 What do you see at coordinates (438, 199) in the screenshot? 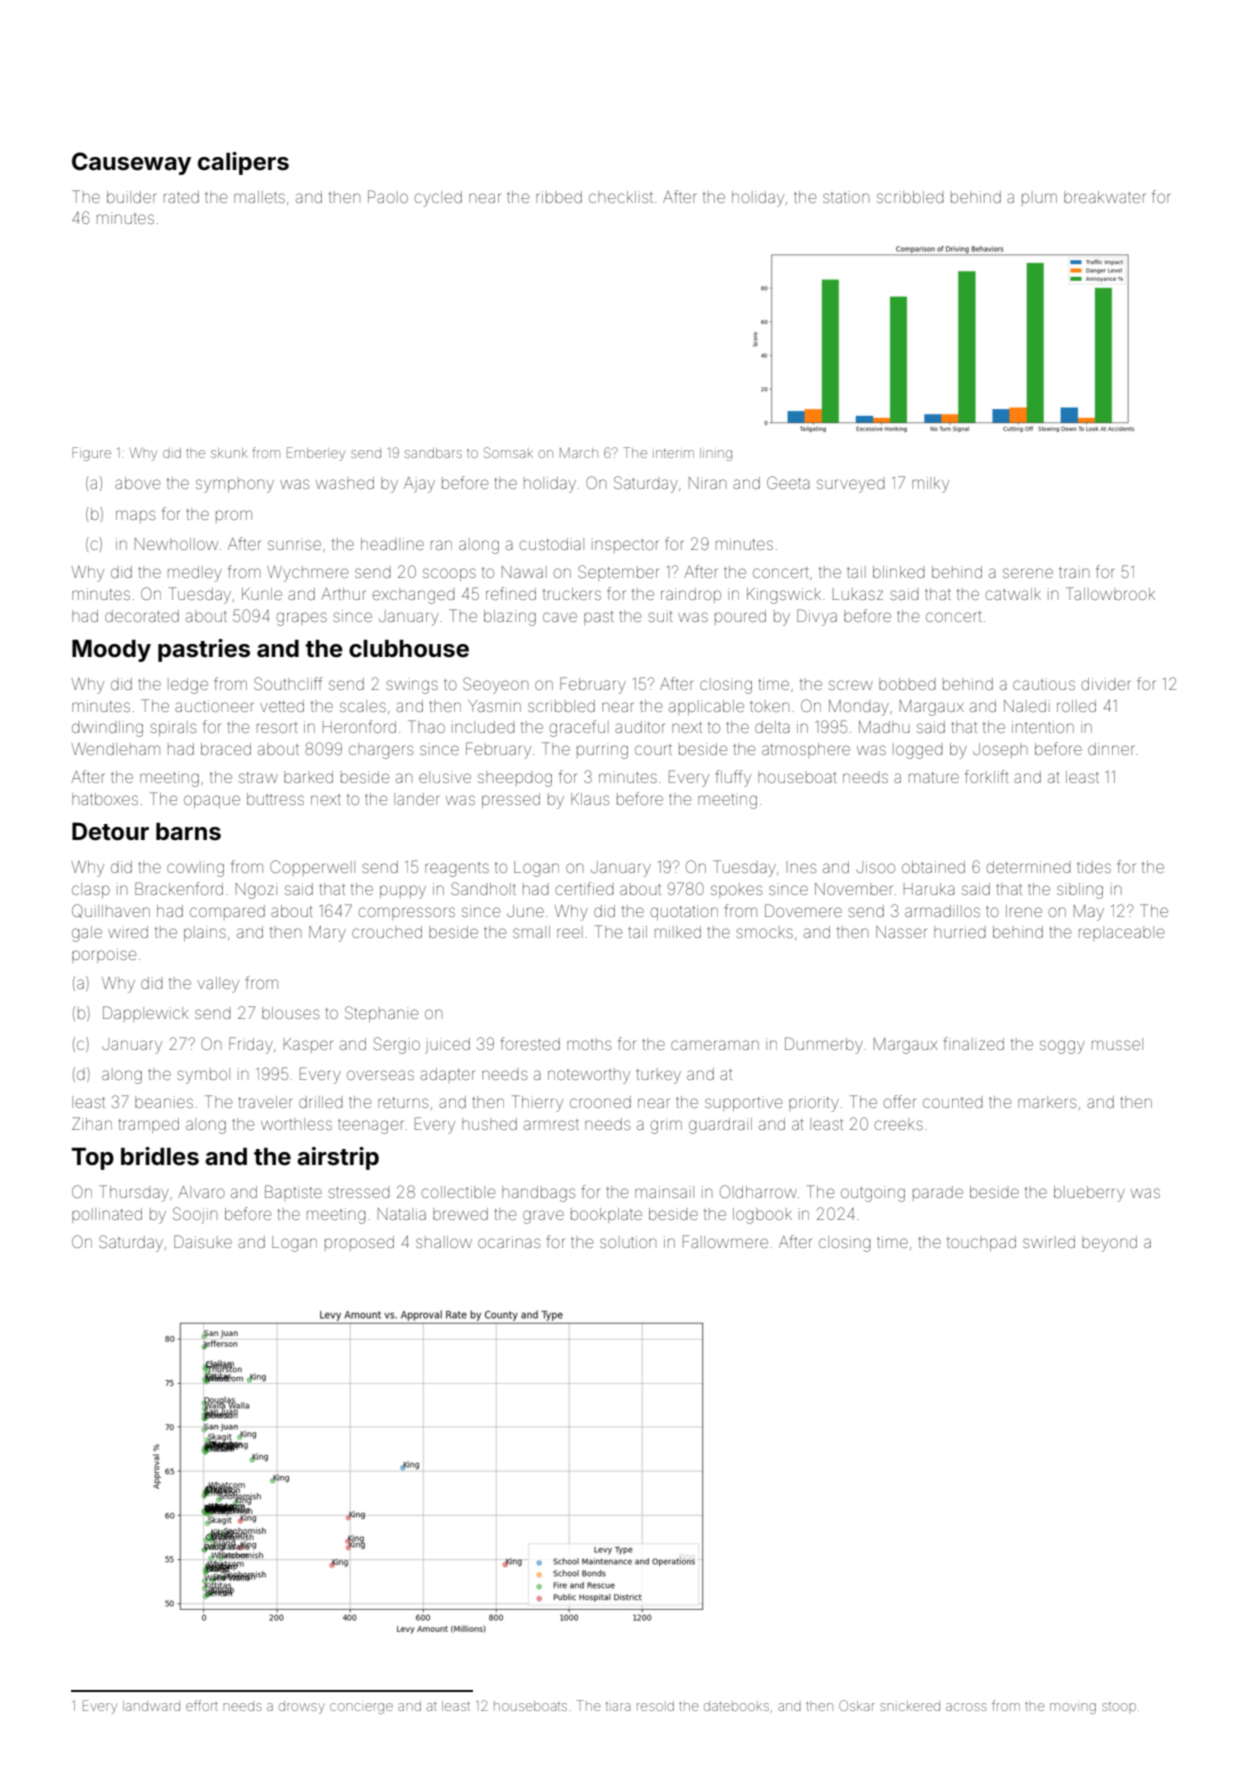
I see `cycled` at bounding box center [438, 199].
